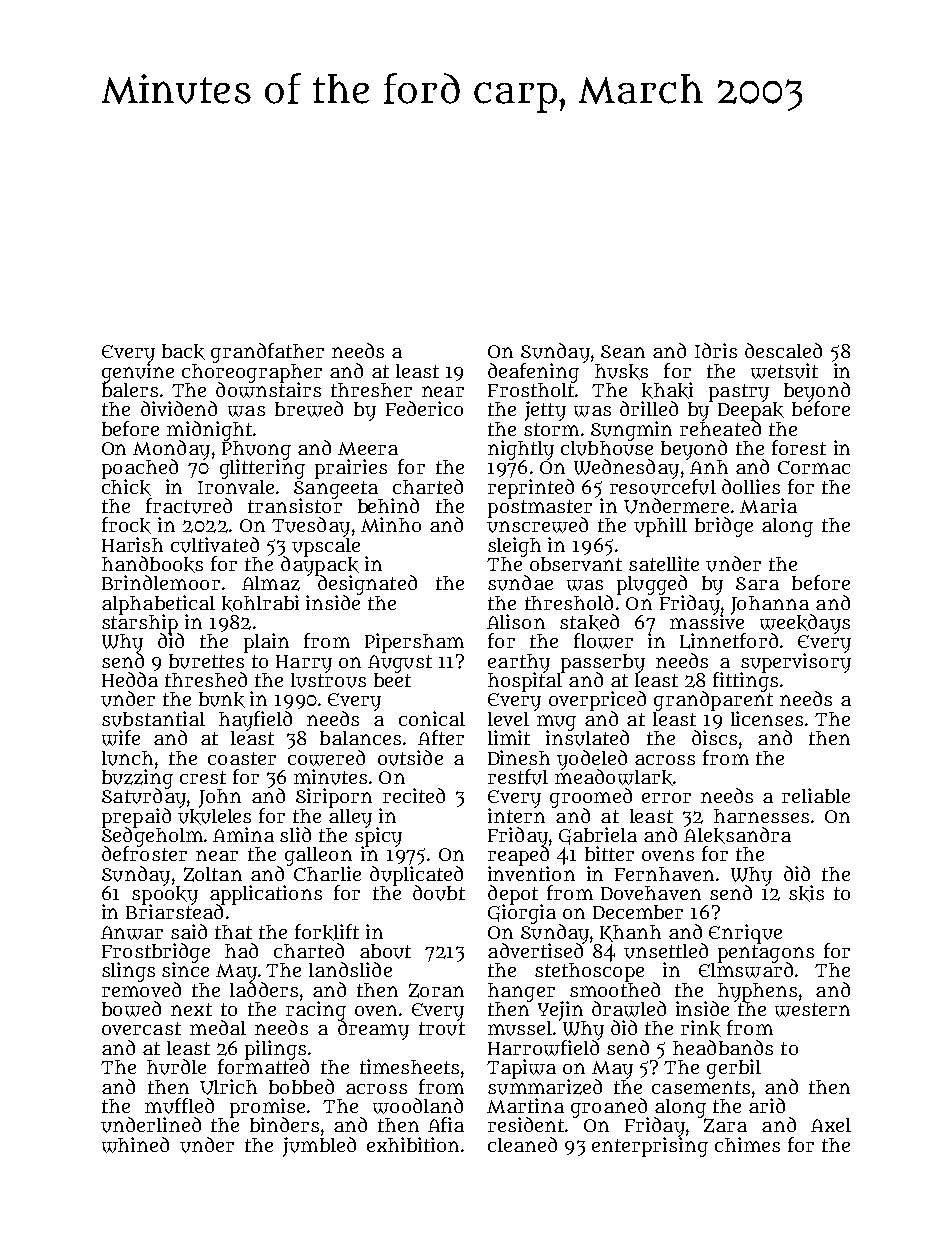 Image resolution: width=952 pixels, height=1233 pixels. Describe the element at coordinates (751, 486) in the screenshot. I see `dollies` at that location.
